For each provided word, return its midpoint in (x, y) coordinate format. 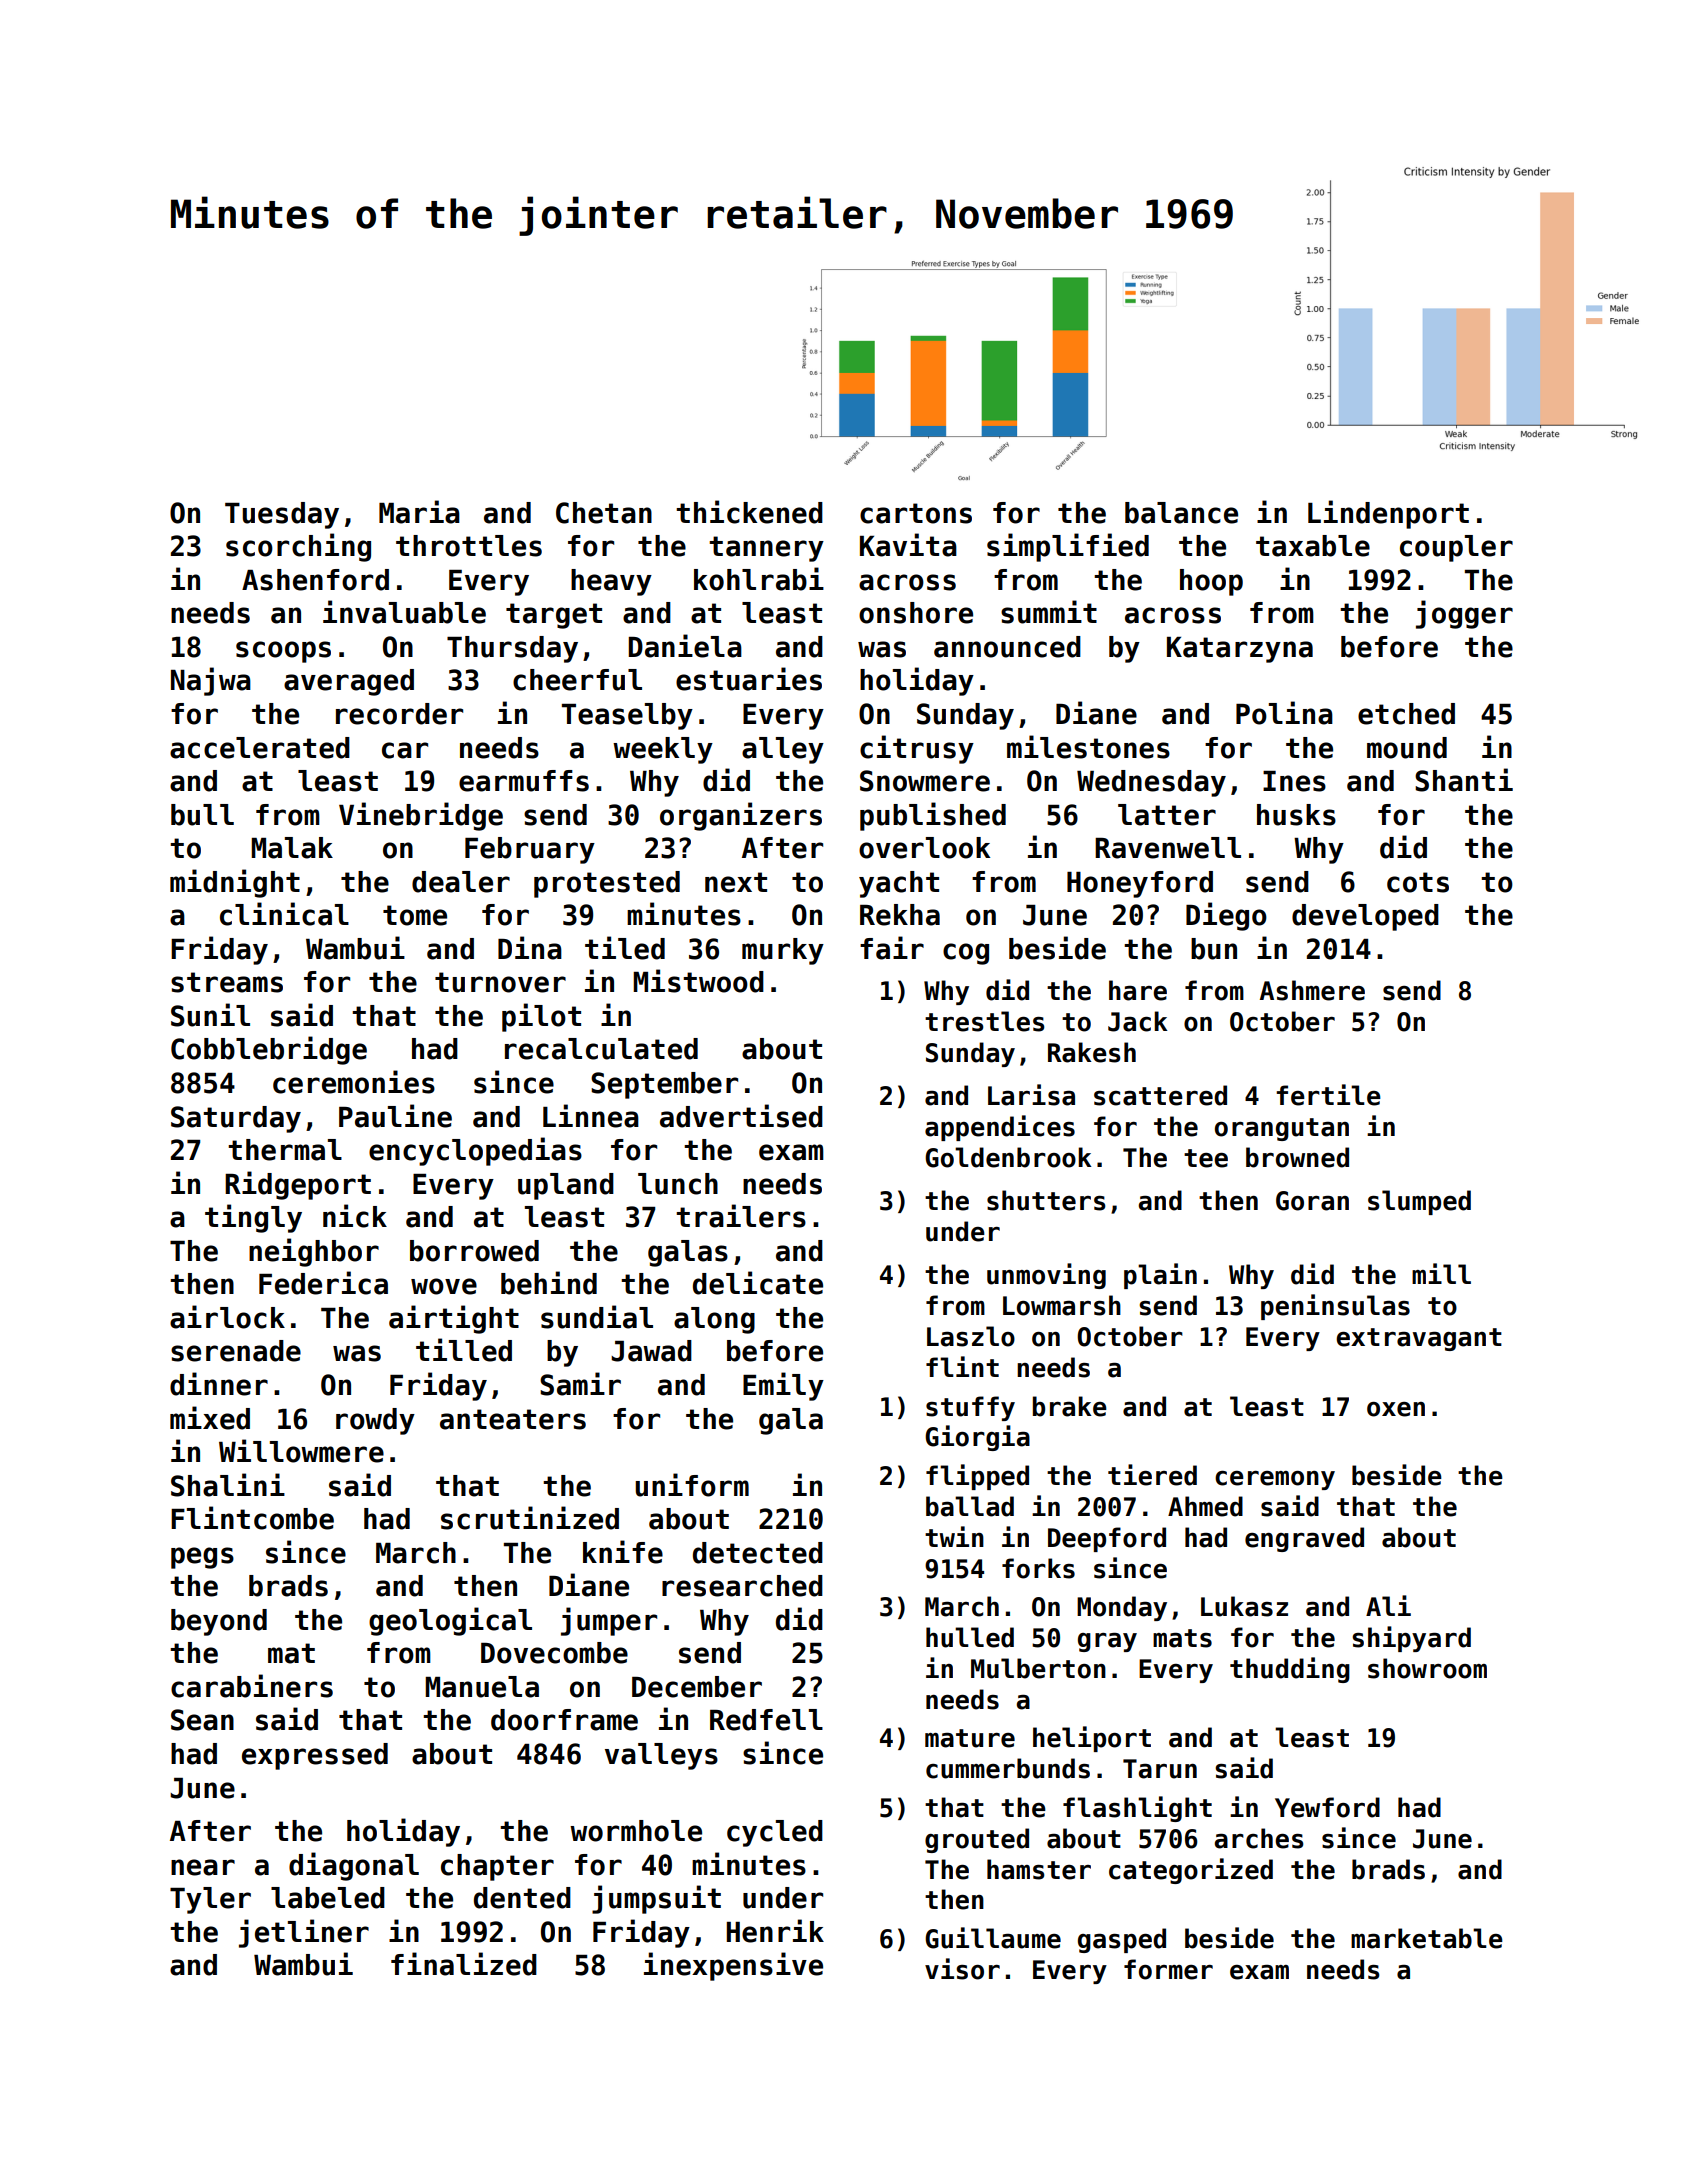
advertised (741, 1116)
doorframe (564, 1720)
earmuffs (524, 781)
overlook (924, 848)
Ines (1294, 781)
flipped (977, 1477)
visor (962, 1969)
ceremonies (354, 1082)
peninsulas (1335, 1307)
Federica (323, 1283)
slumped (1419, 1202)
